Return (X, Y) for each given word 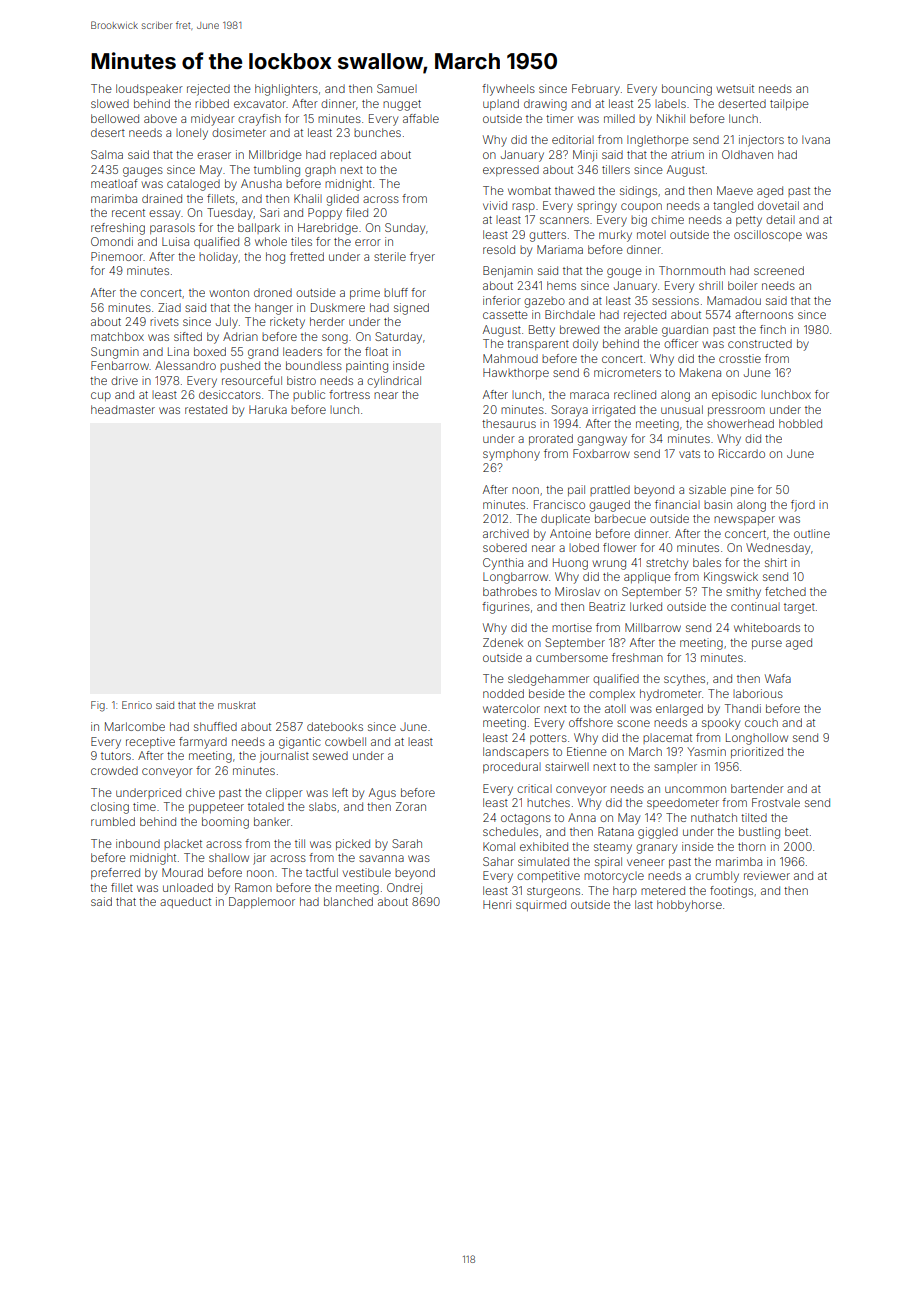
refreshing (118, 229)
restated (206, 409)
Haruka (268, 409)
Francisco (559, 504)
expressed (511, 170)
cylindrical (394, 382)
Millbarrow (653, 627)
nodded (503, 693)
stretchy (667, 564)
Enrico (137, 705)
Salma (107, 154)
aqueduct (185, 902)
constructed (760, 343)
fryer (422, 258)
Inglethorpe (658, 141)
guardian (685, 331)
